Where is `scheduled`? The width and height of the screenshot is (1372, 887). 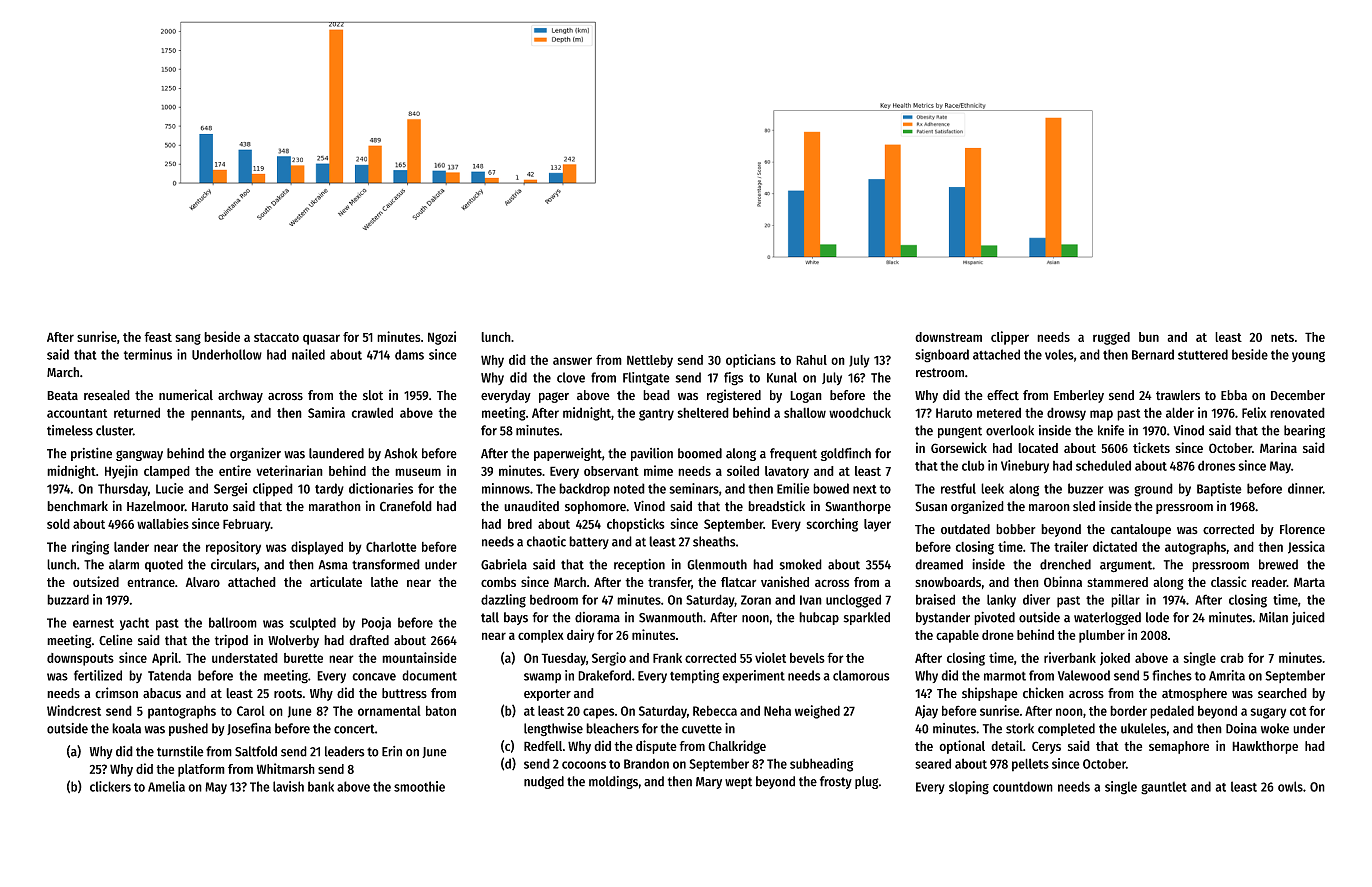
scheduled is located at coordinates (1103, 465).
